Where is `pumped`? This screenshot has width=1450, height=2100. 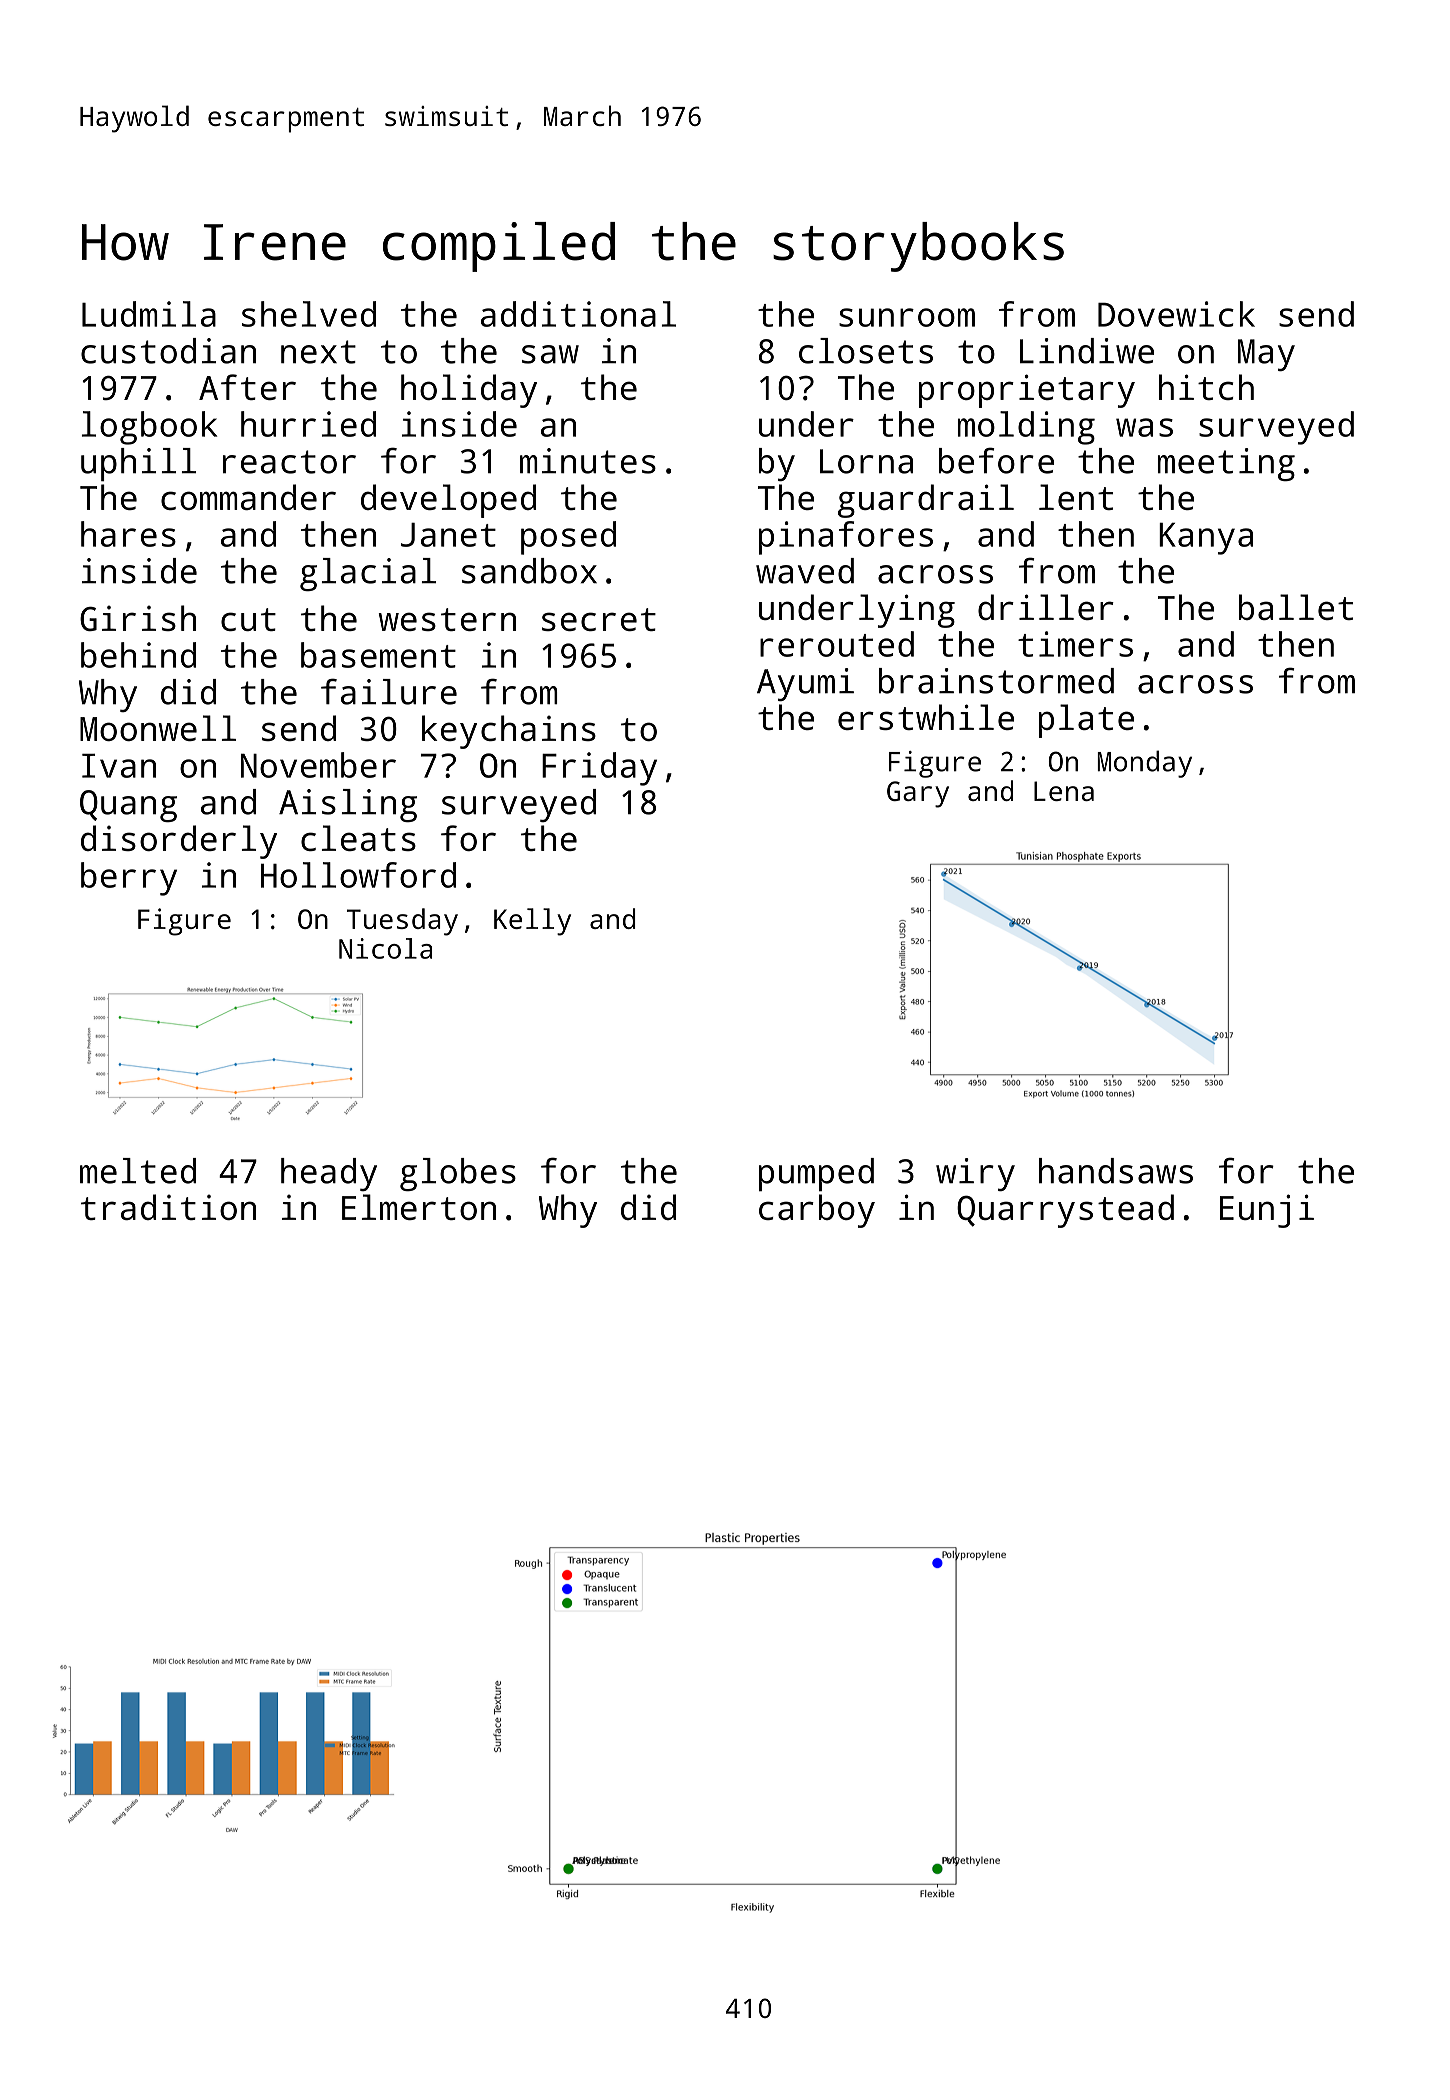
pumped is located at coordinates (816, 1174).
